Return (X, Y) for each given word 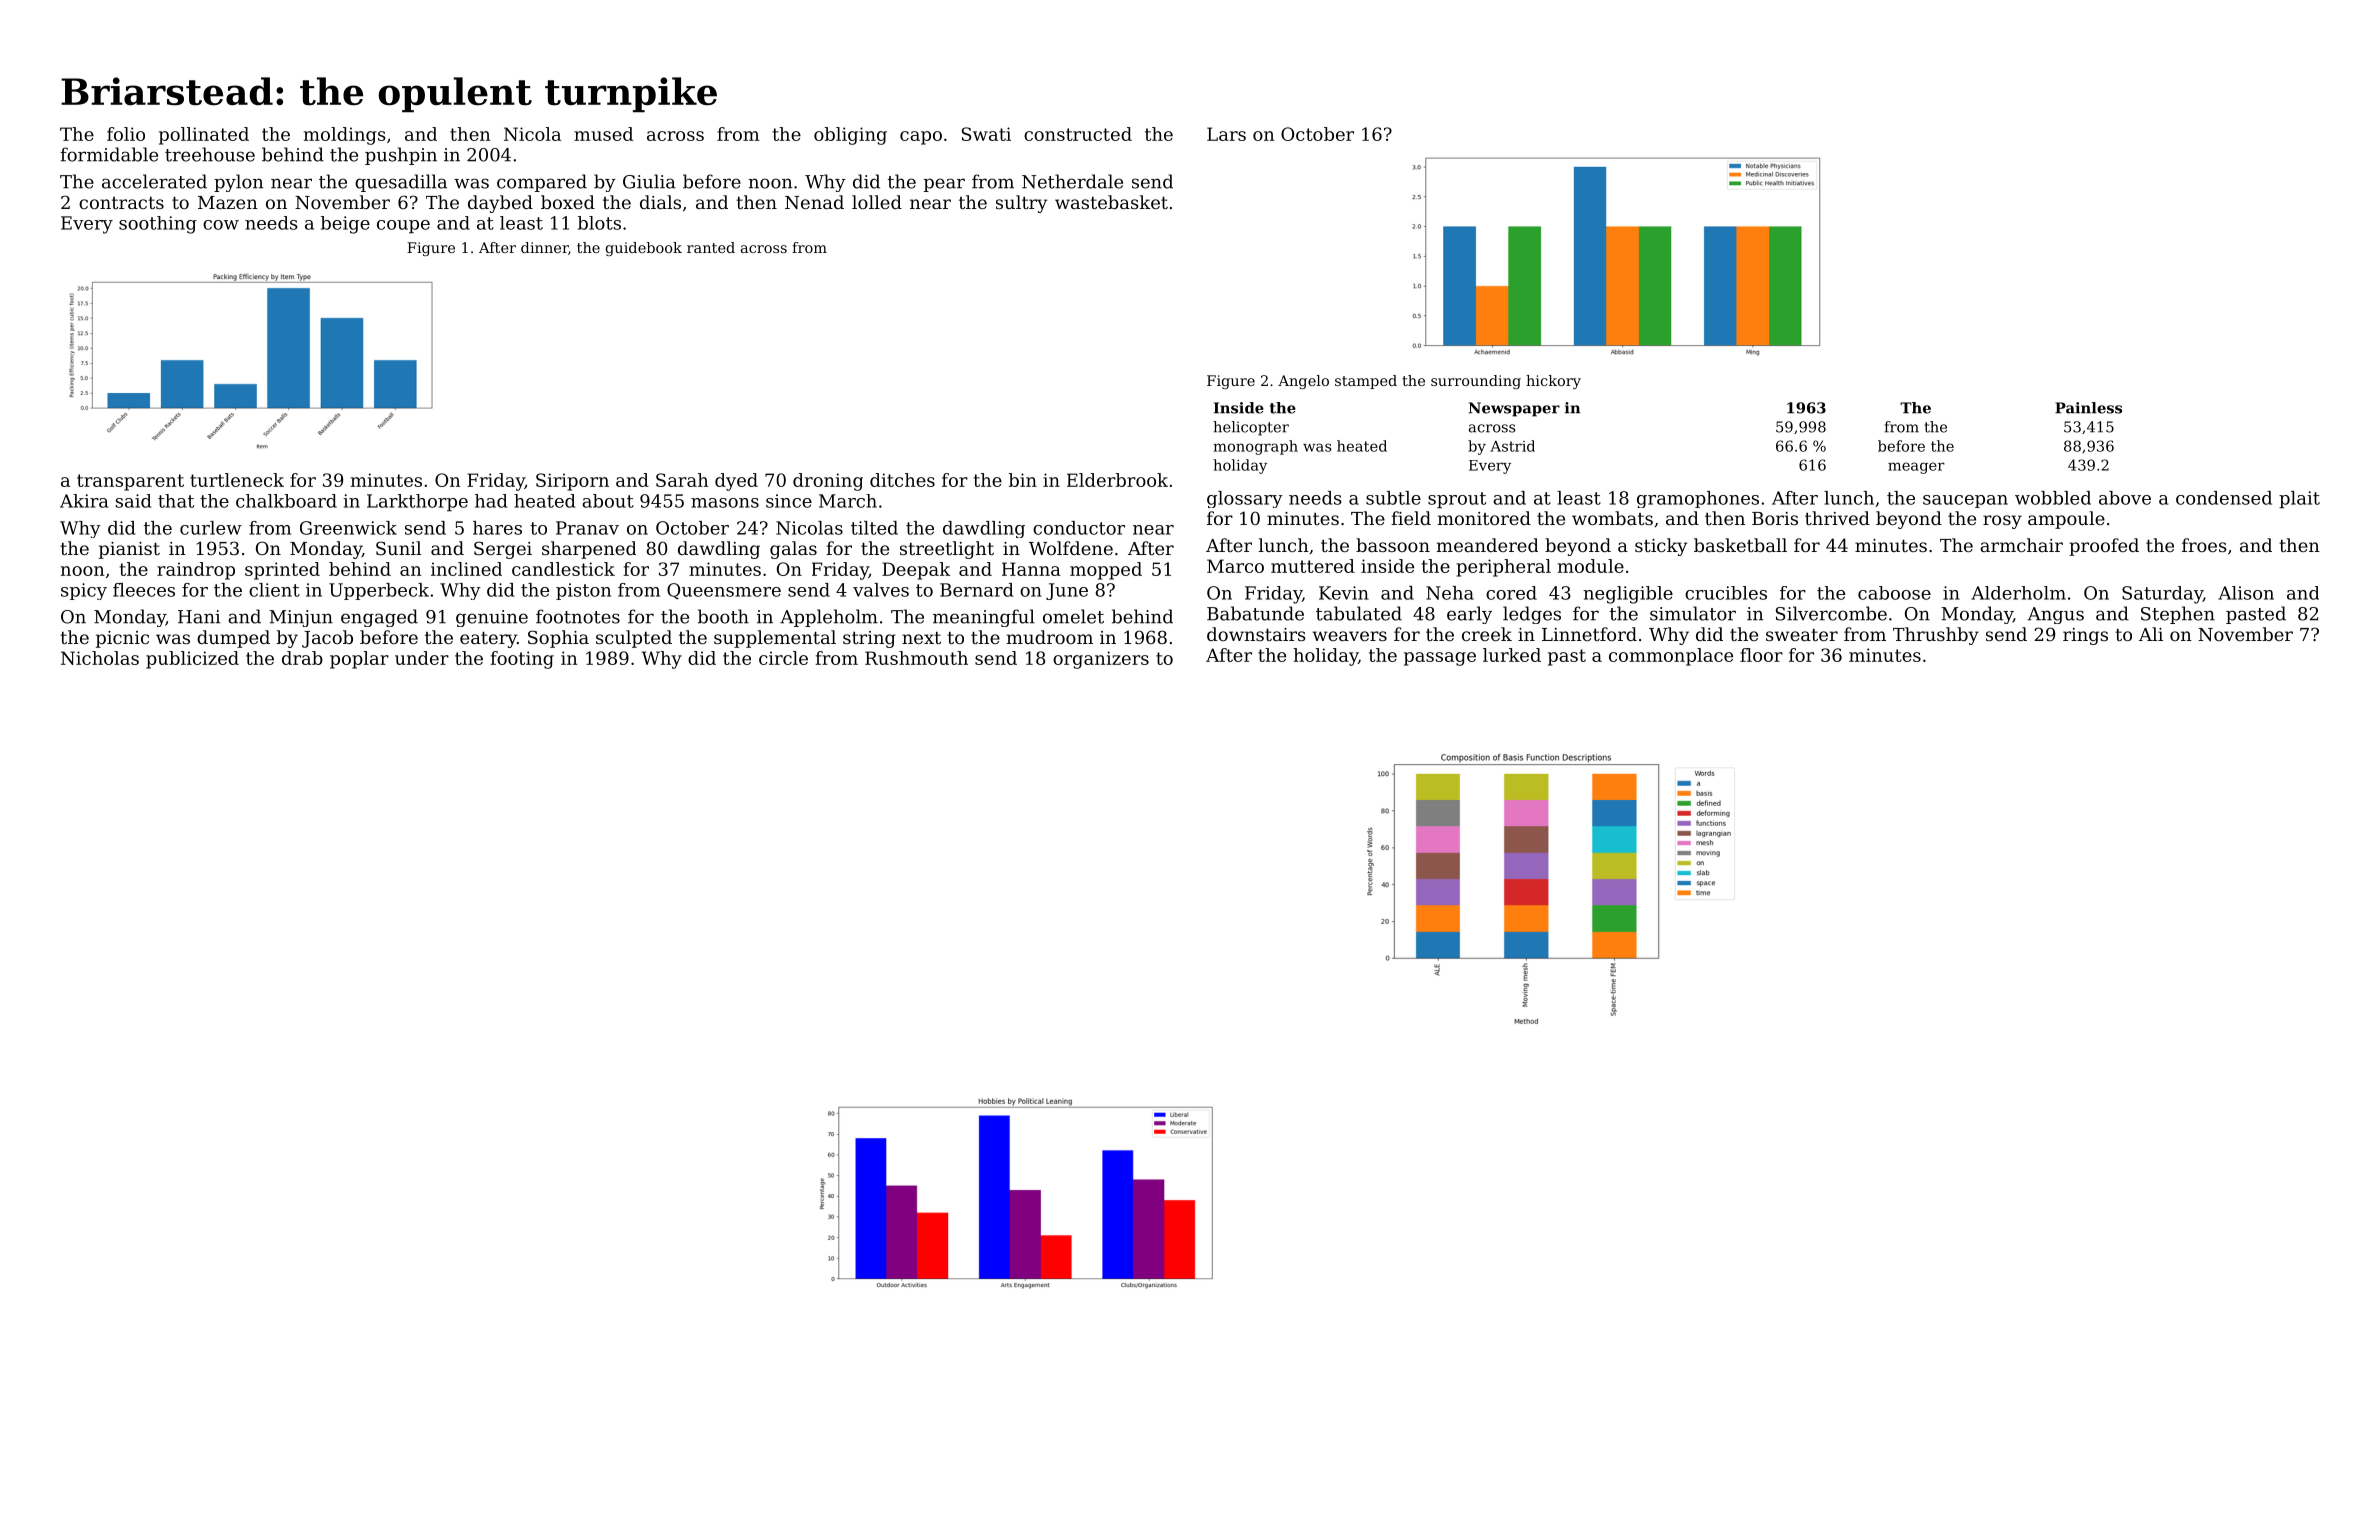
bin (1023, 480)
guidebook (644, 249)
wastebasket (1111, 202)
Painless (2088, 408)
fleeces (144, 590)
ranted (711, 247)
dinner (544, 247)
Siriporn (572, 482)
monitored (1484, 518)
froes (2204, 545)
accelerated (154, 181)
